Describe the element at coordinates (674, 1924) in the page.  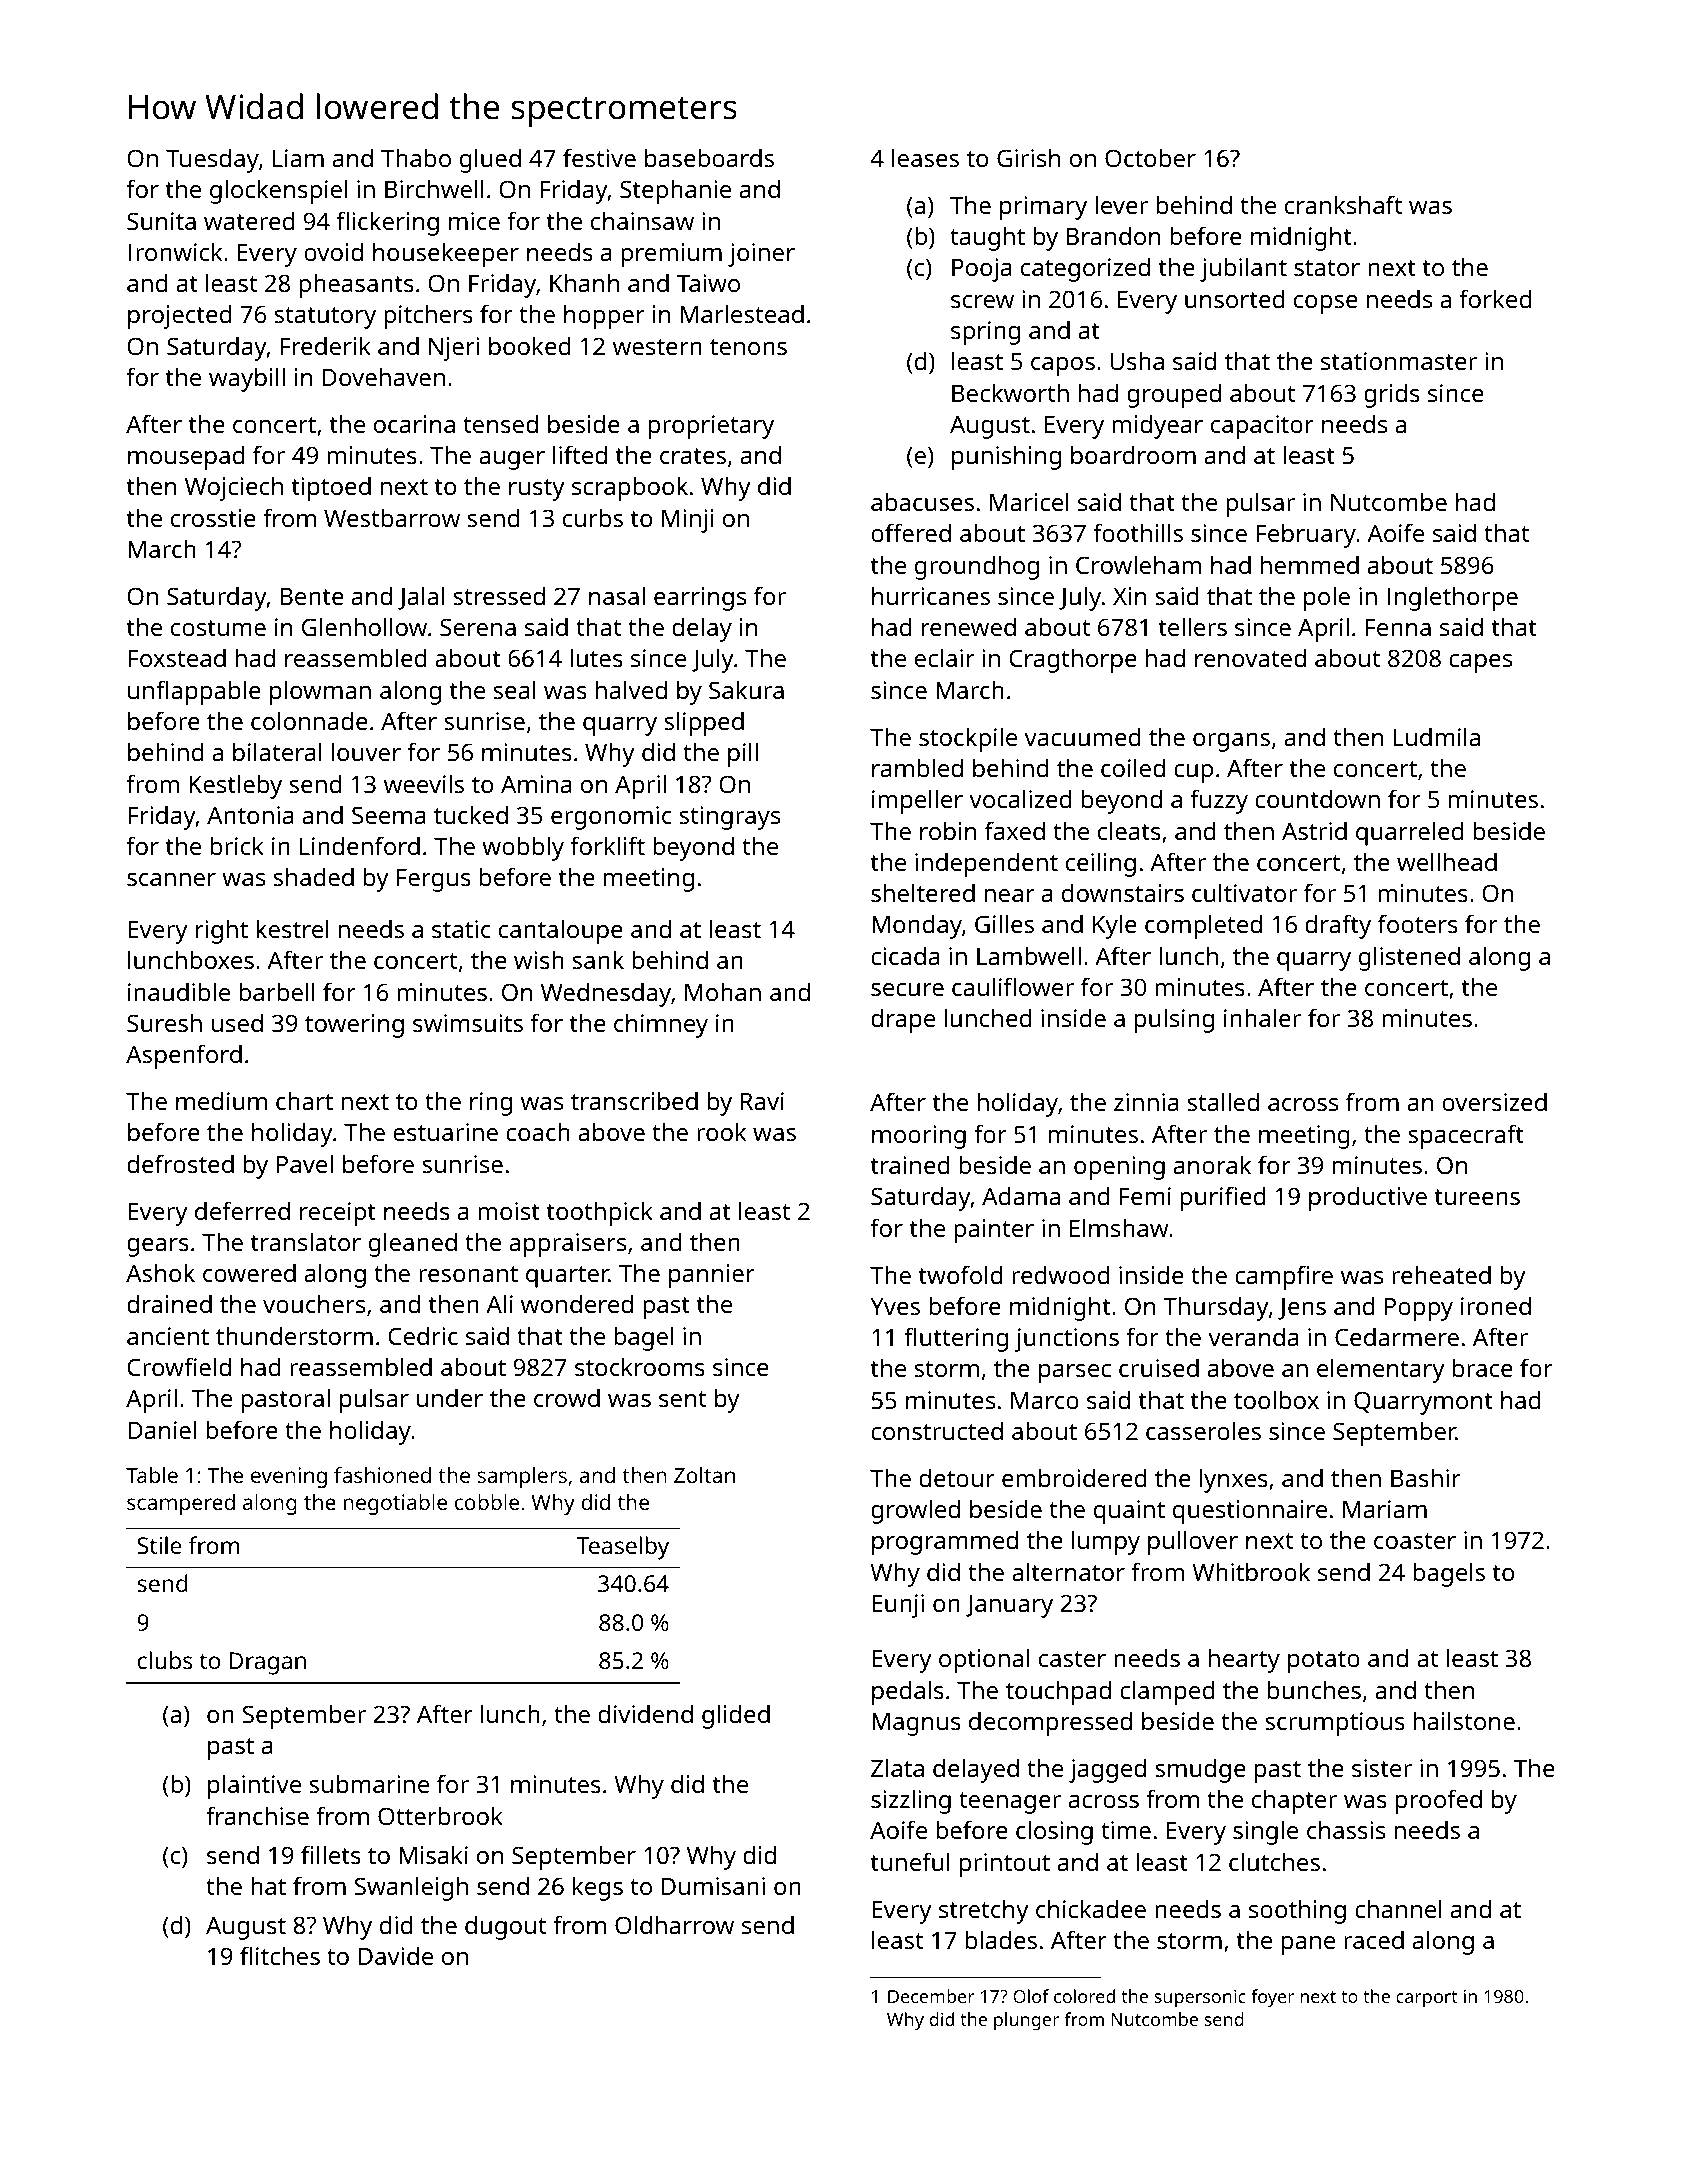
I see `Oldharrow` at that location.
